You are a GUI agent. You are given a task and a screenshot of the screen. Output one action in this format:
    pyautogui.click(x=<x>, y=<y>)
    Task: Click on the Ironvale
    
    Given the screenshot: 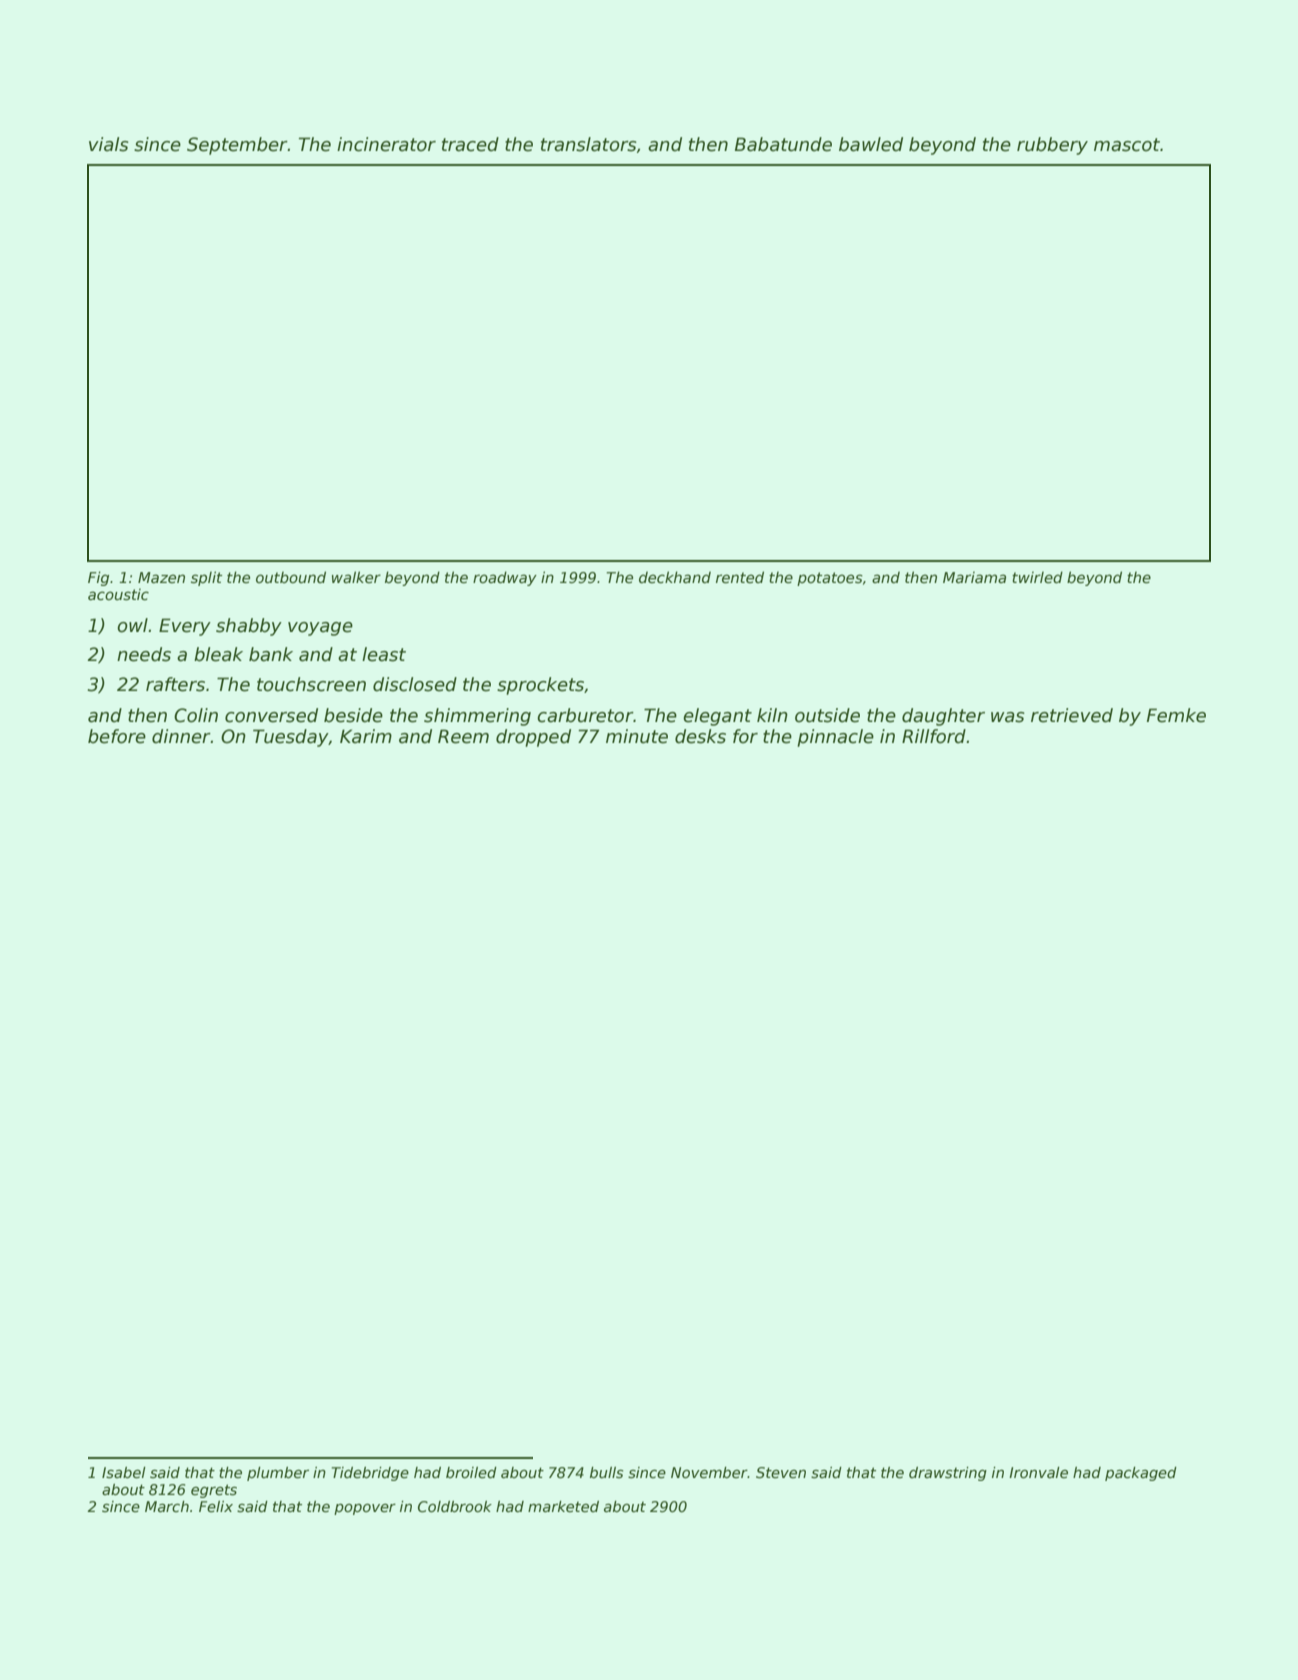 What is the action you would take?
    pyautogui.click(x=1038, y=1472)
